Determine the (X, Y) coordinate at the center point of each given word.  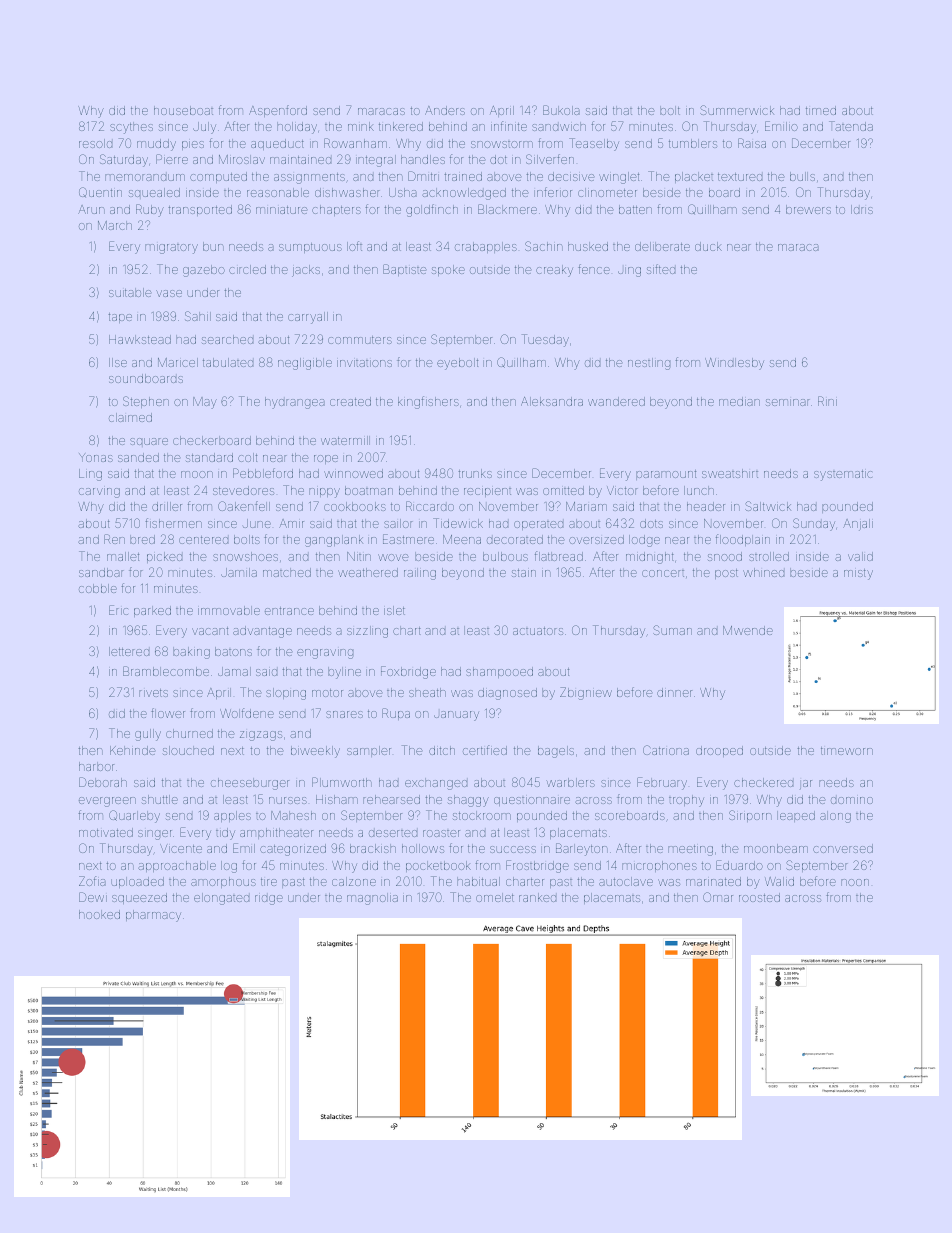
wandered (616, 401)
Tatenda (851, 126)
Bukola (561, 110)
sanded (138, 457)
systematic (843, 475)
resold (95, 143)
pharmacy (153, 916)
